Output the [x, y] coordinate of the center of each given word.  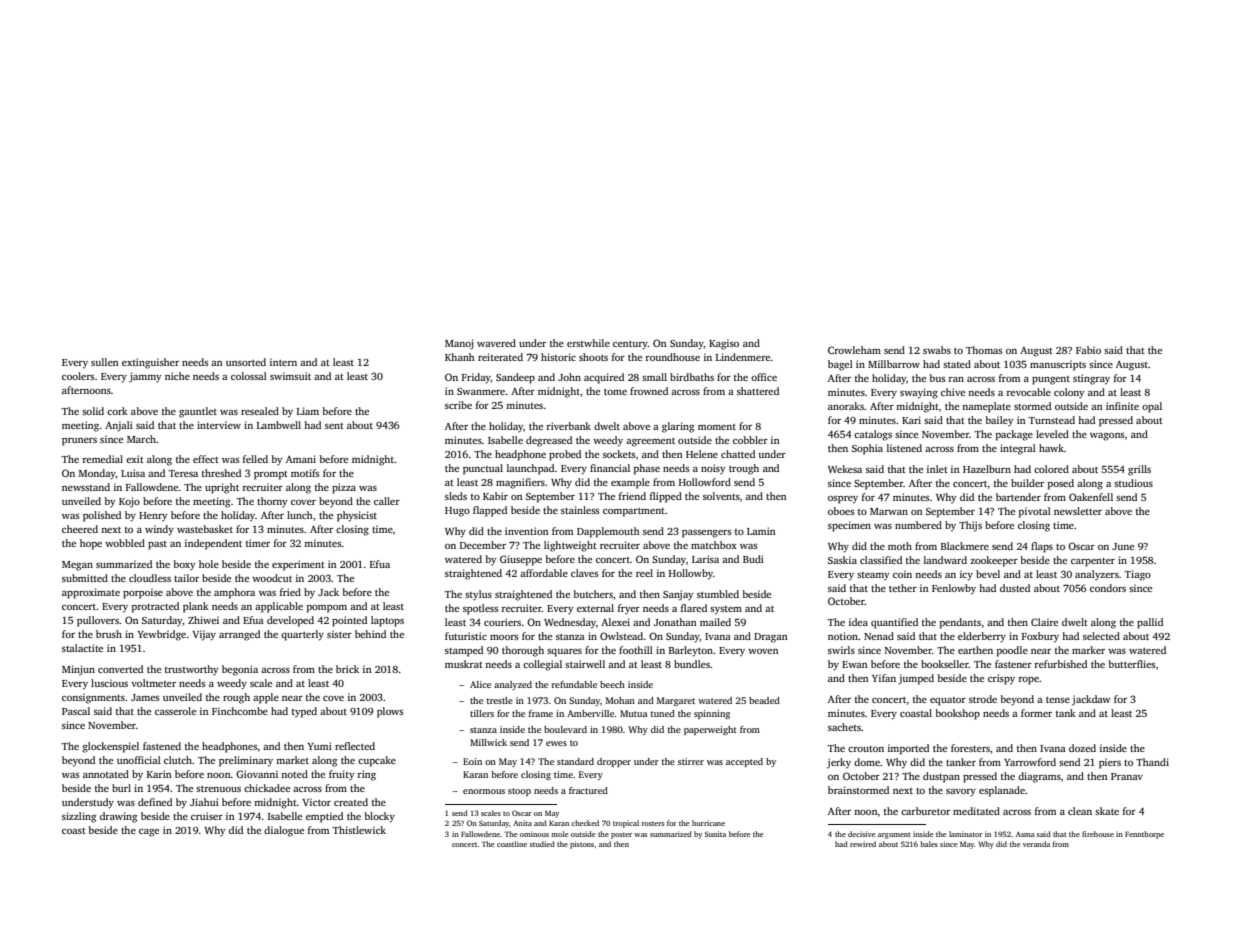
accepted [744, 762]
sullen [105, 362]
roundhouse [672, 357]
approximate [91, 593]
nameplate [986, 407]
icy [966, 575]
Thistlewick [359, 830]
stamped [464, 651]
